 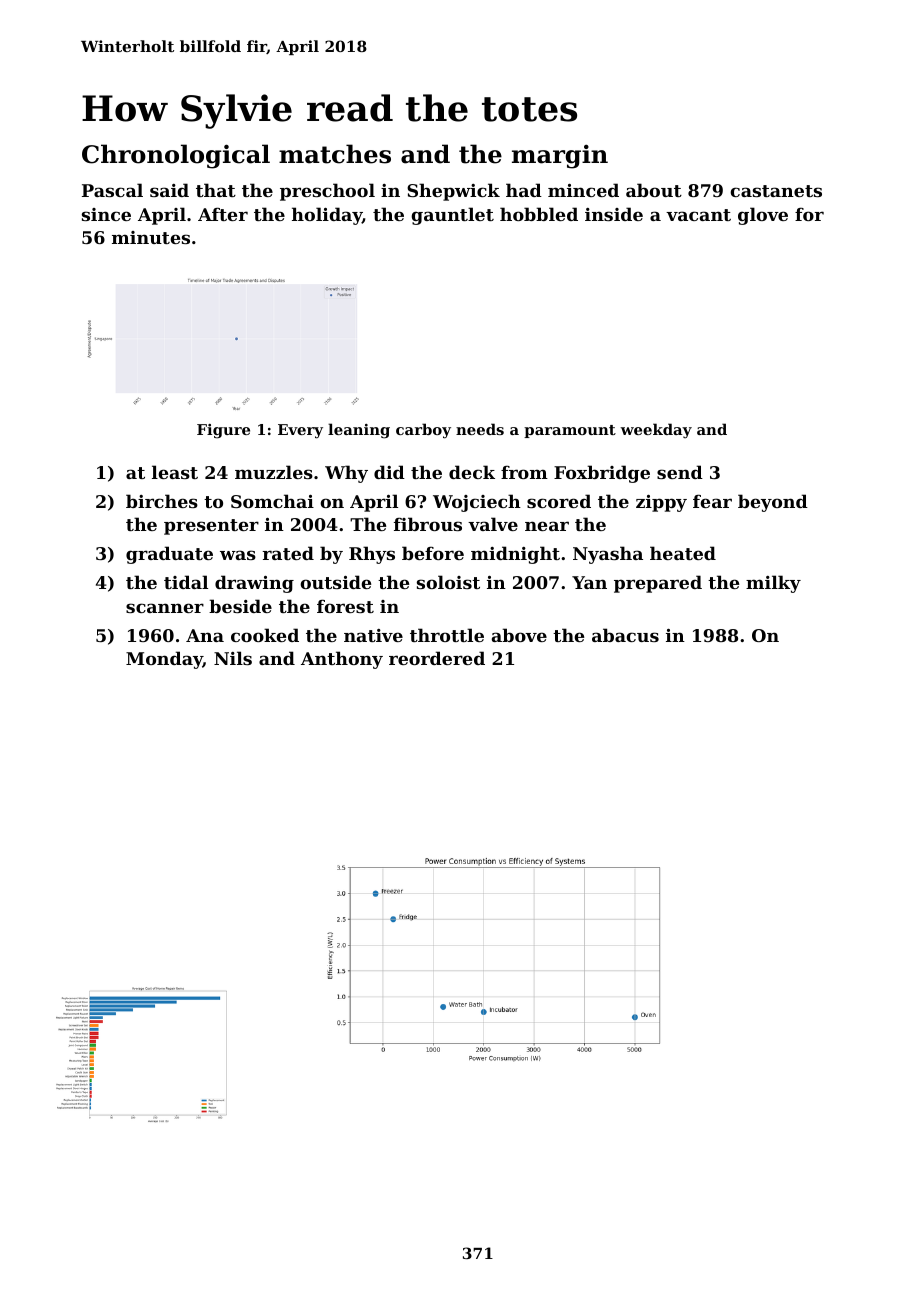 What do you see at coordinates (763, 216) in the document?
I see `glove` at bounding box center [763, 216].
